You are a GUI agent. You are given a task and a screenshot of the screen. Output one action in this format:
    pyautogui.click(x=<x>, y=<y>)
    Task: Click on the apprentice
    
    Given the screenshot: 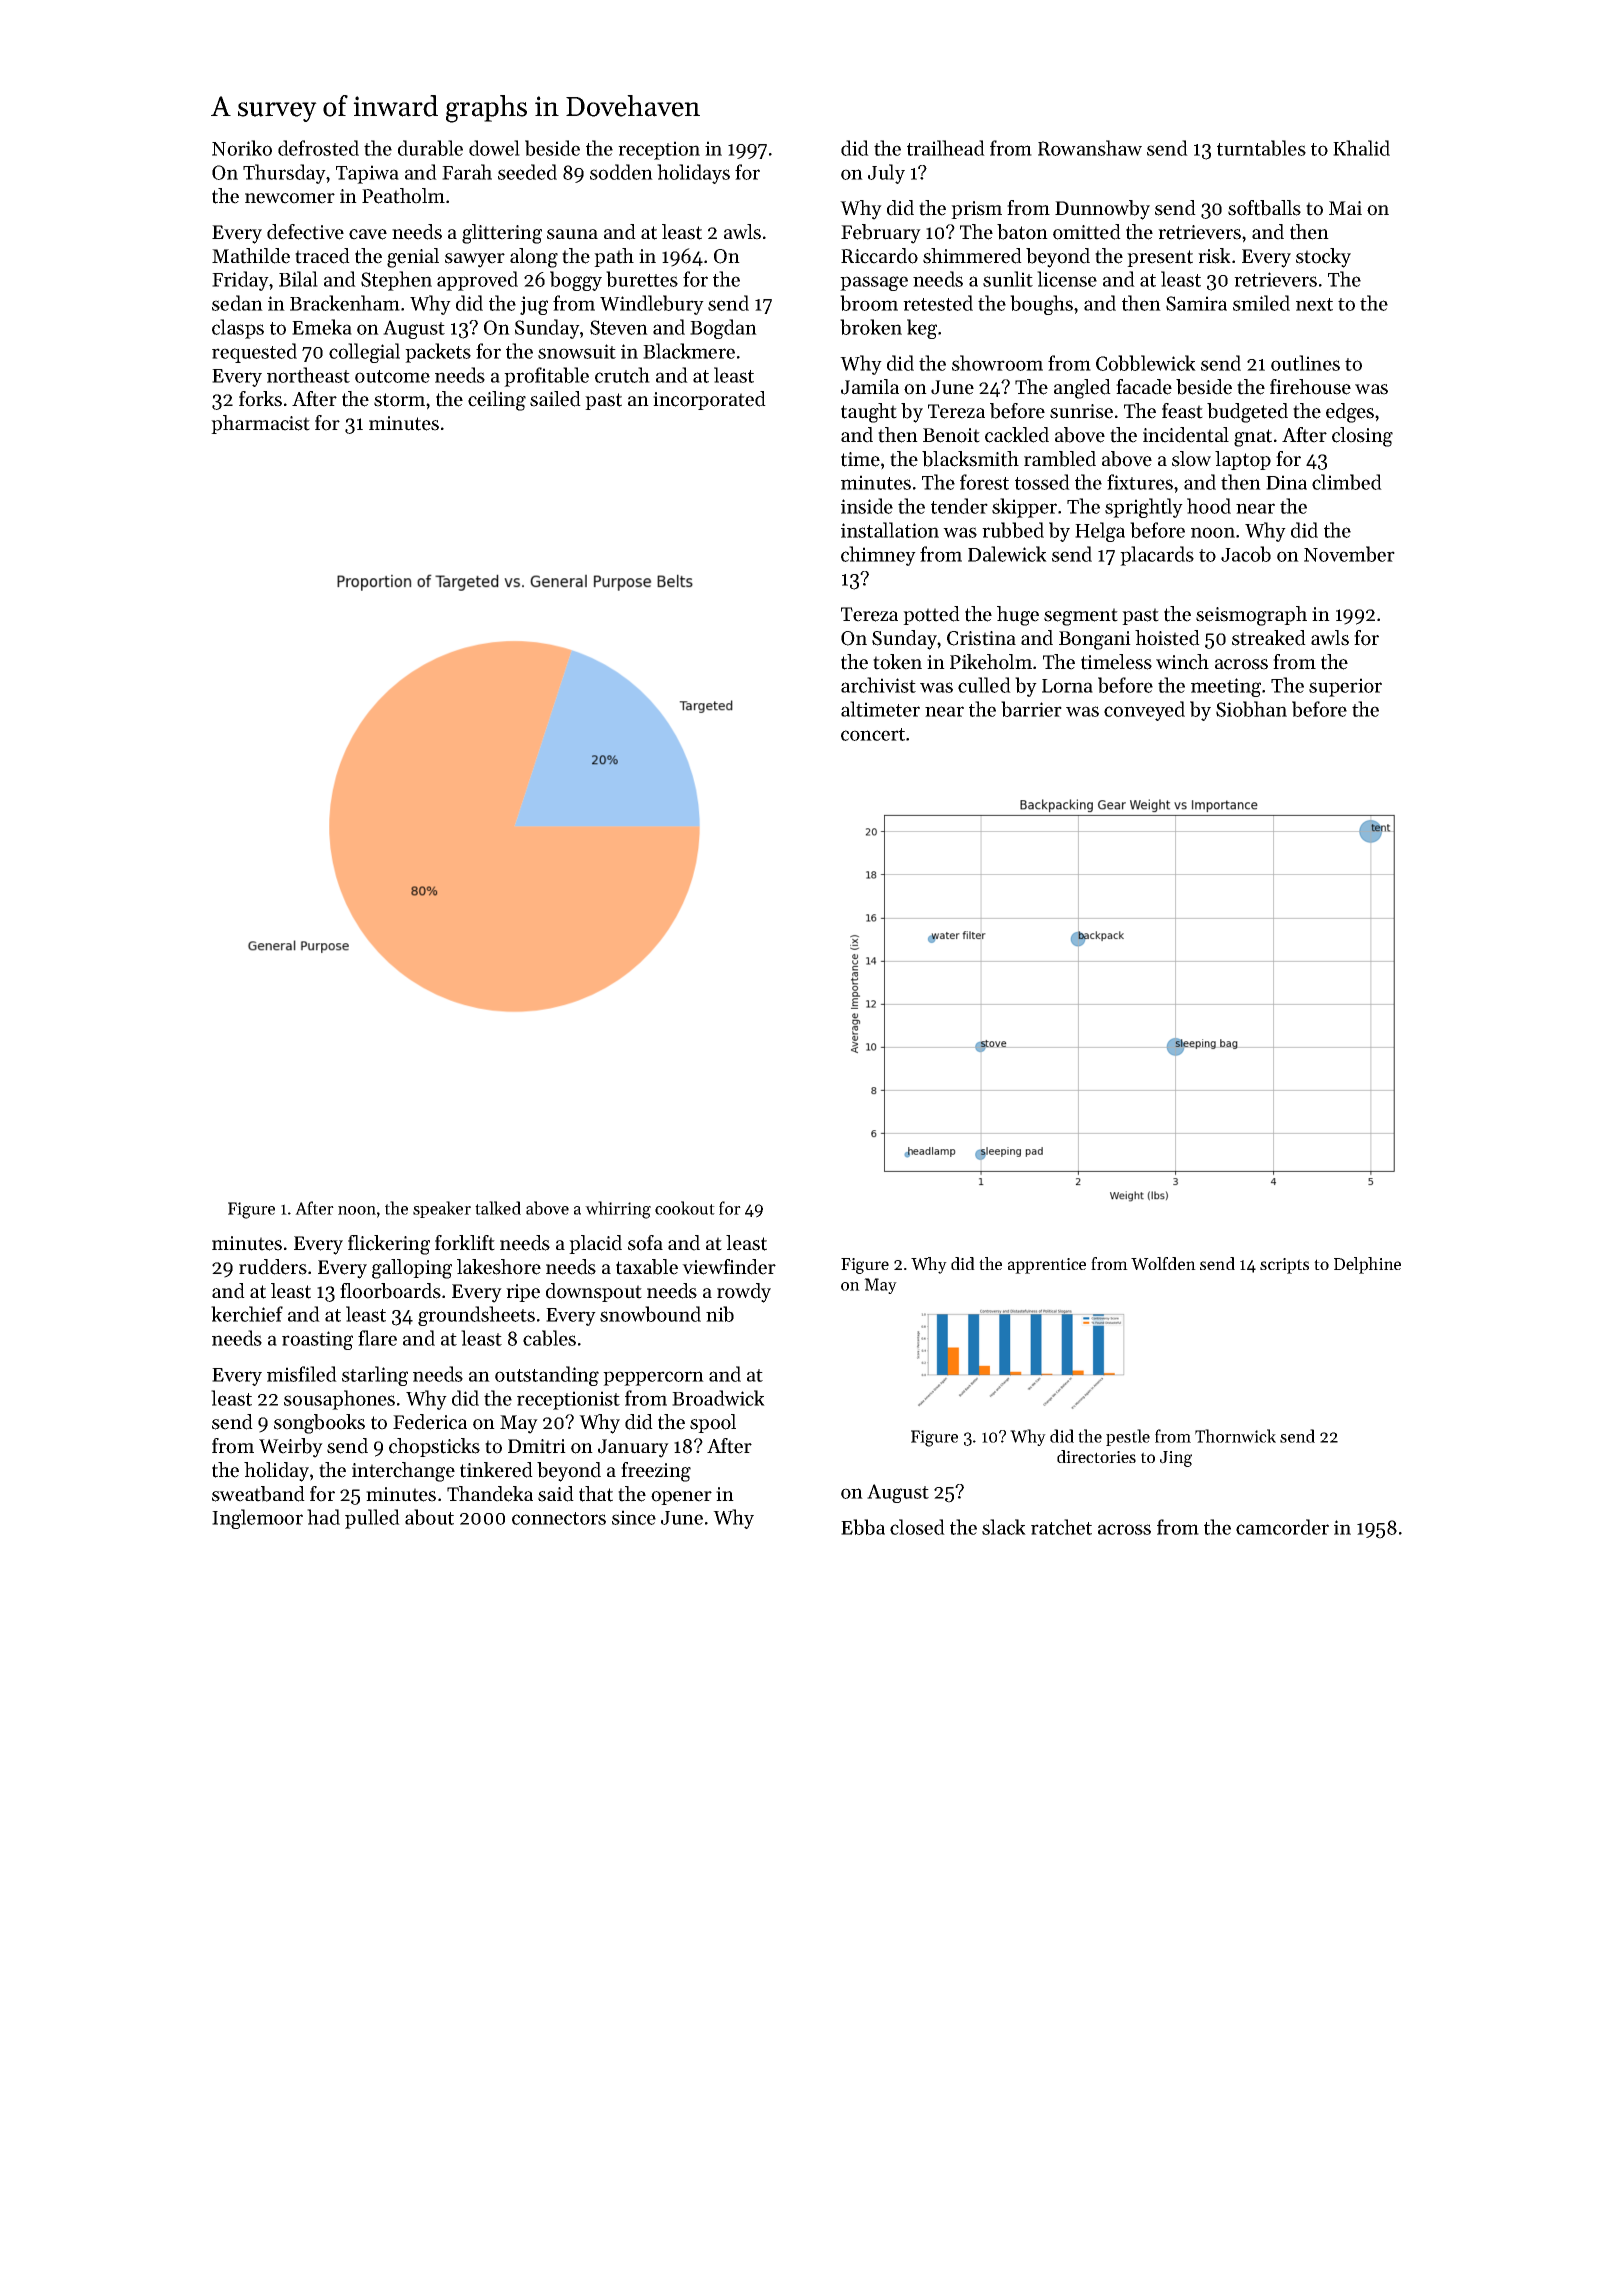 What is the action you would take?
    pyautogui.click(x=1047, y=1266)
